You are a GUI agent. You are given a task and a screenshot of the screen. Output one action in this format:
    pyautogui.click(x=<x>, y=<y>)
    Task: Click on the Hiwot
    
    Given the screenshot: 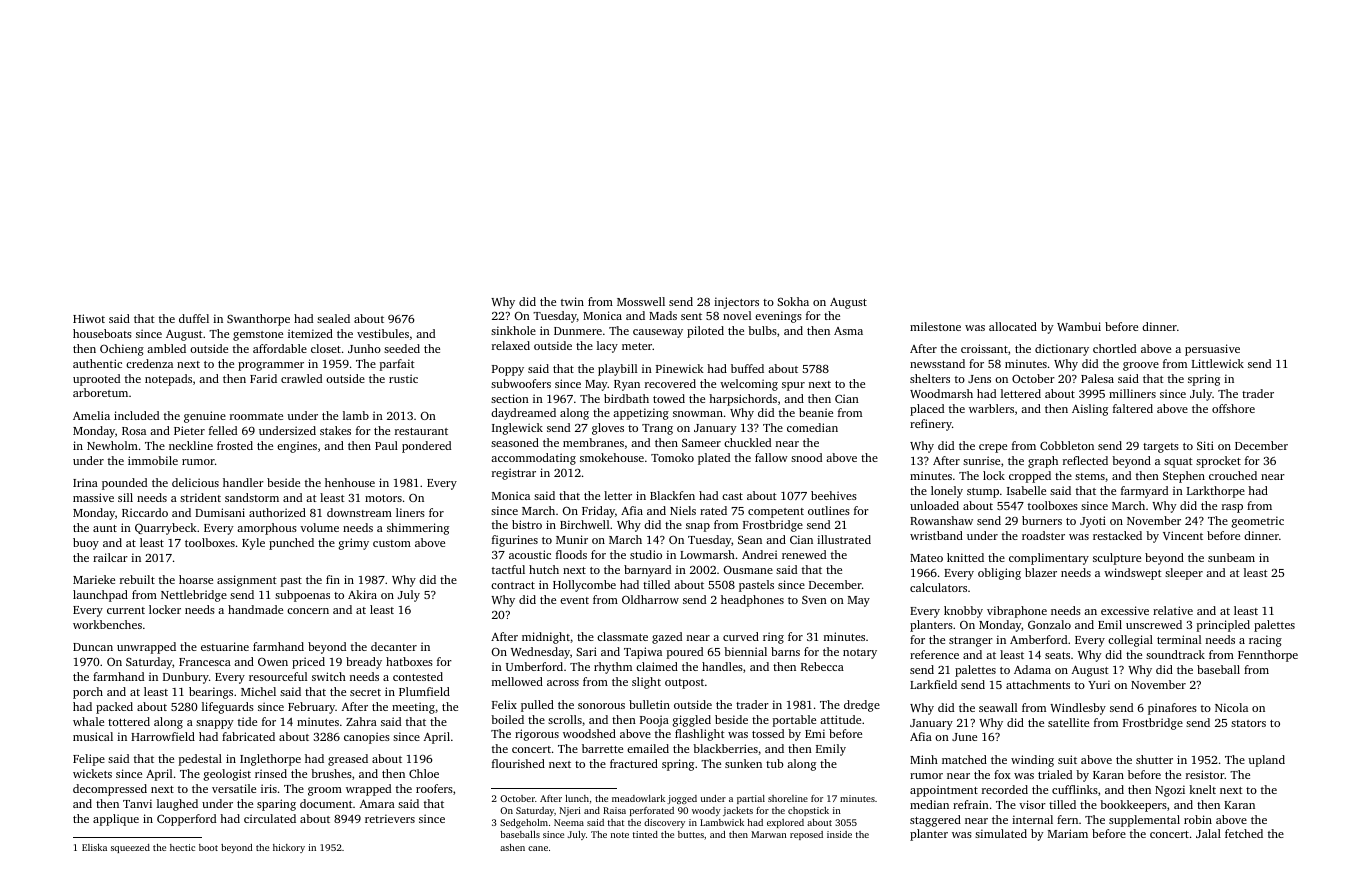 What is the action you would take?
    pyautogui.click(x=89, y=318)
